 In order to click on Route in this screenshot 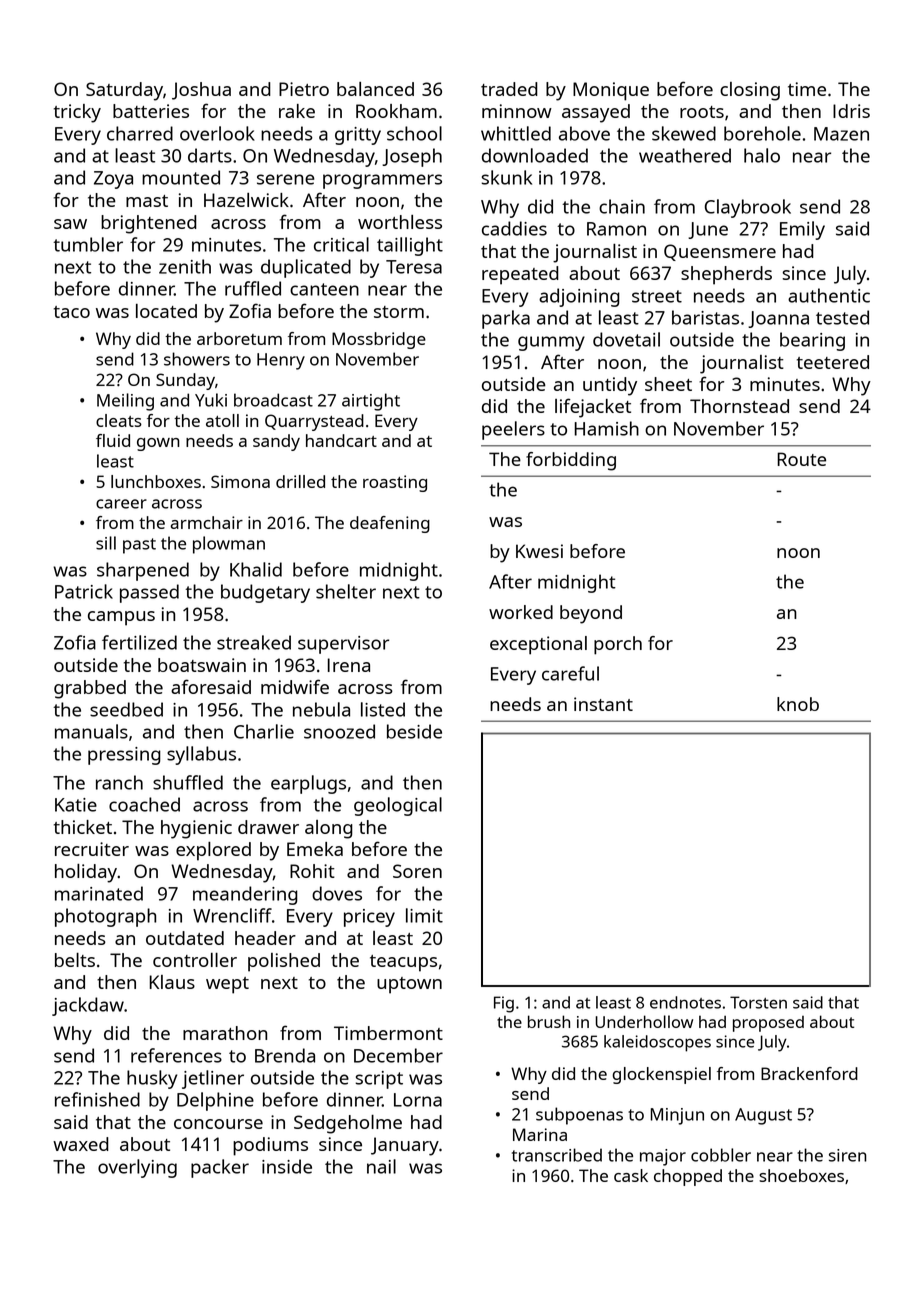, I will do `click(801, 459)`.
